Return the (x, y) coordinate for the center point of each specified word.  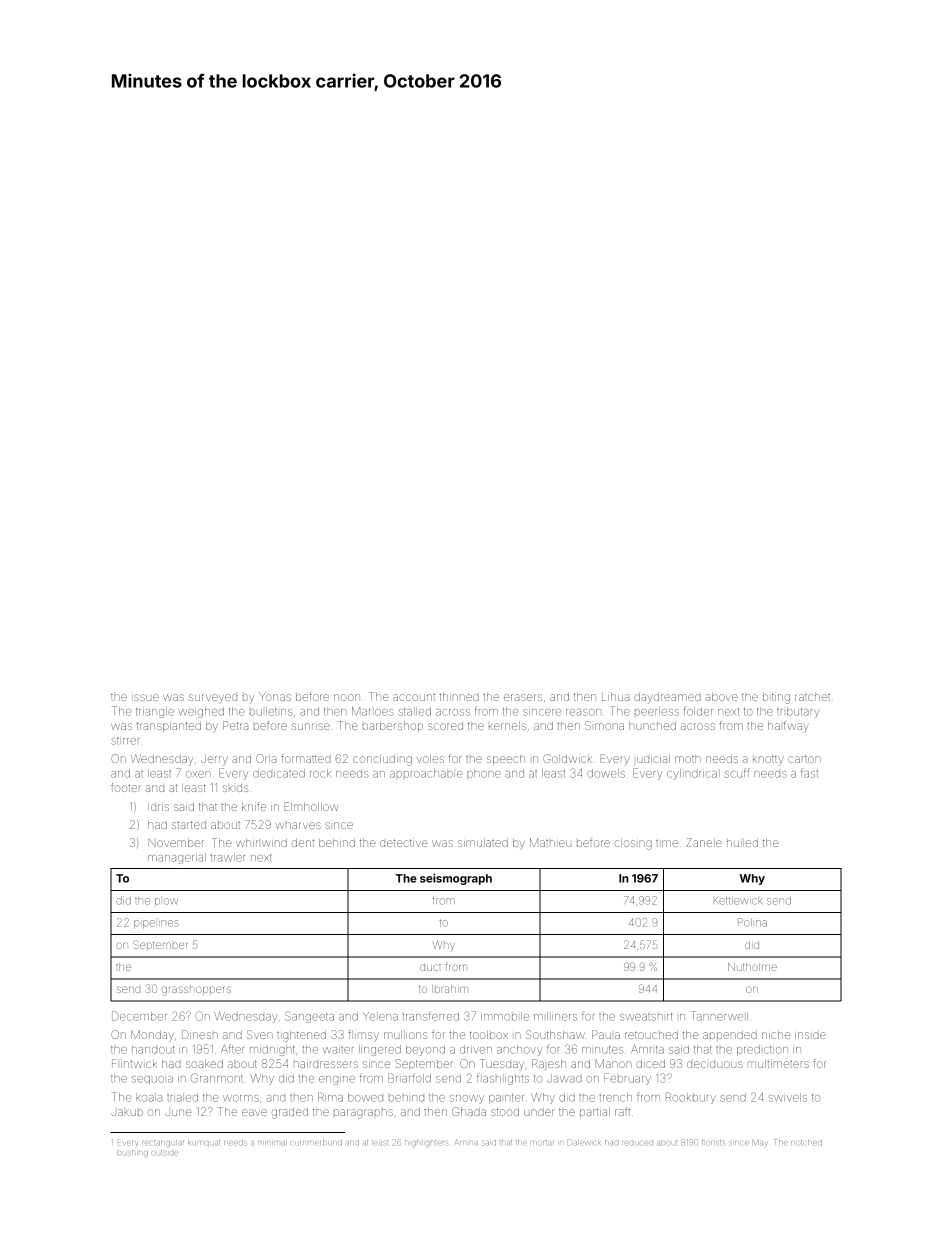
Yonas (275, 696)
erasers (523, 697)
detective (404, 843)
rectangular (163, 1143)
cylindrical (692, 774)
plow (166, 902)
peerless (657, 711)
